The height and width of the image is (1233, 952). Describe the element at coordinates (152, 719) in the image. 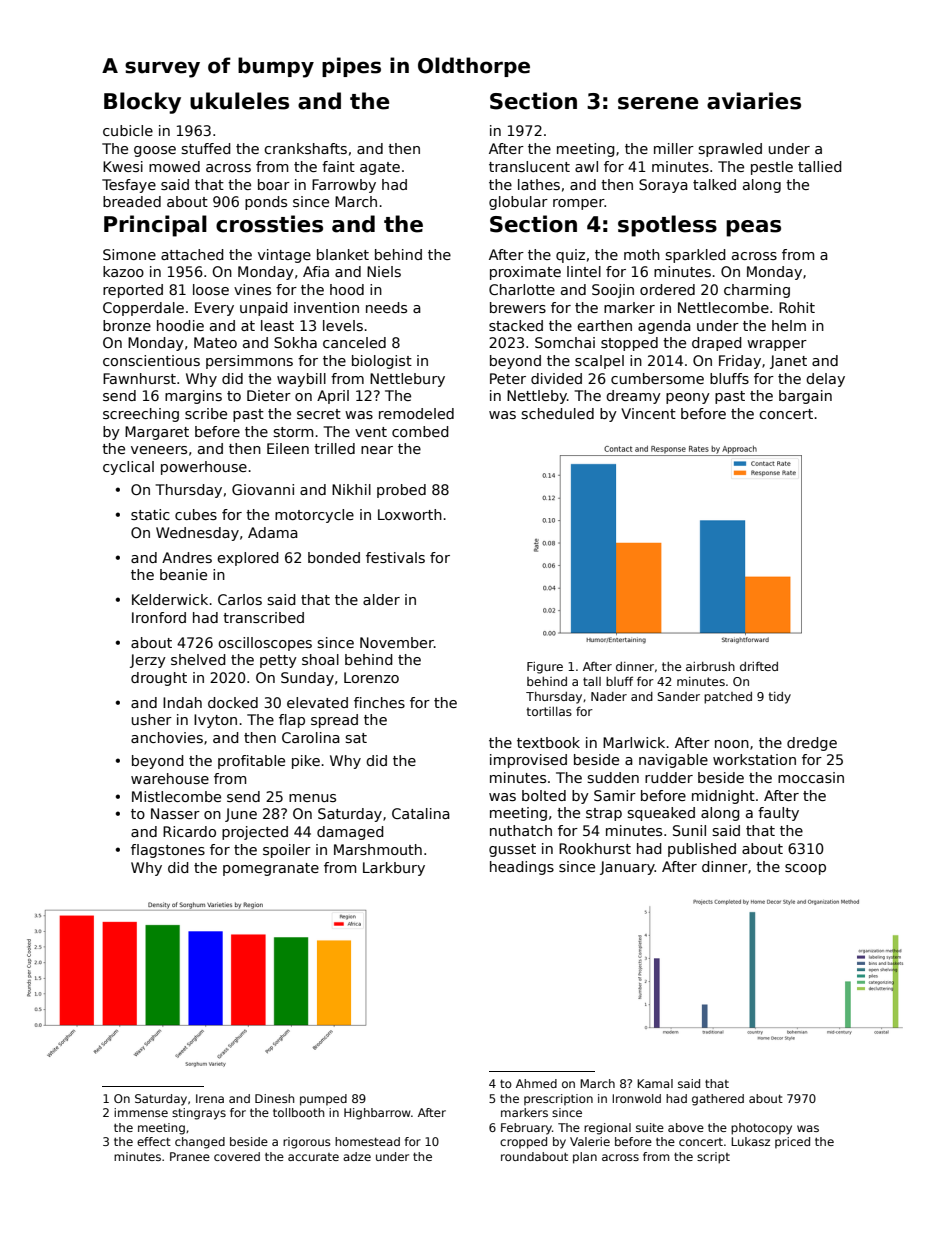

I see `usher` at that location.
